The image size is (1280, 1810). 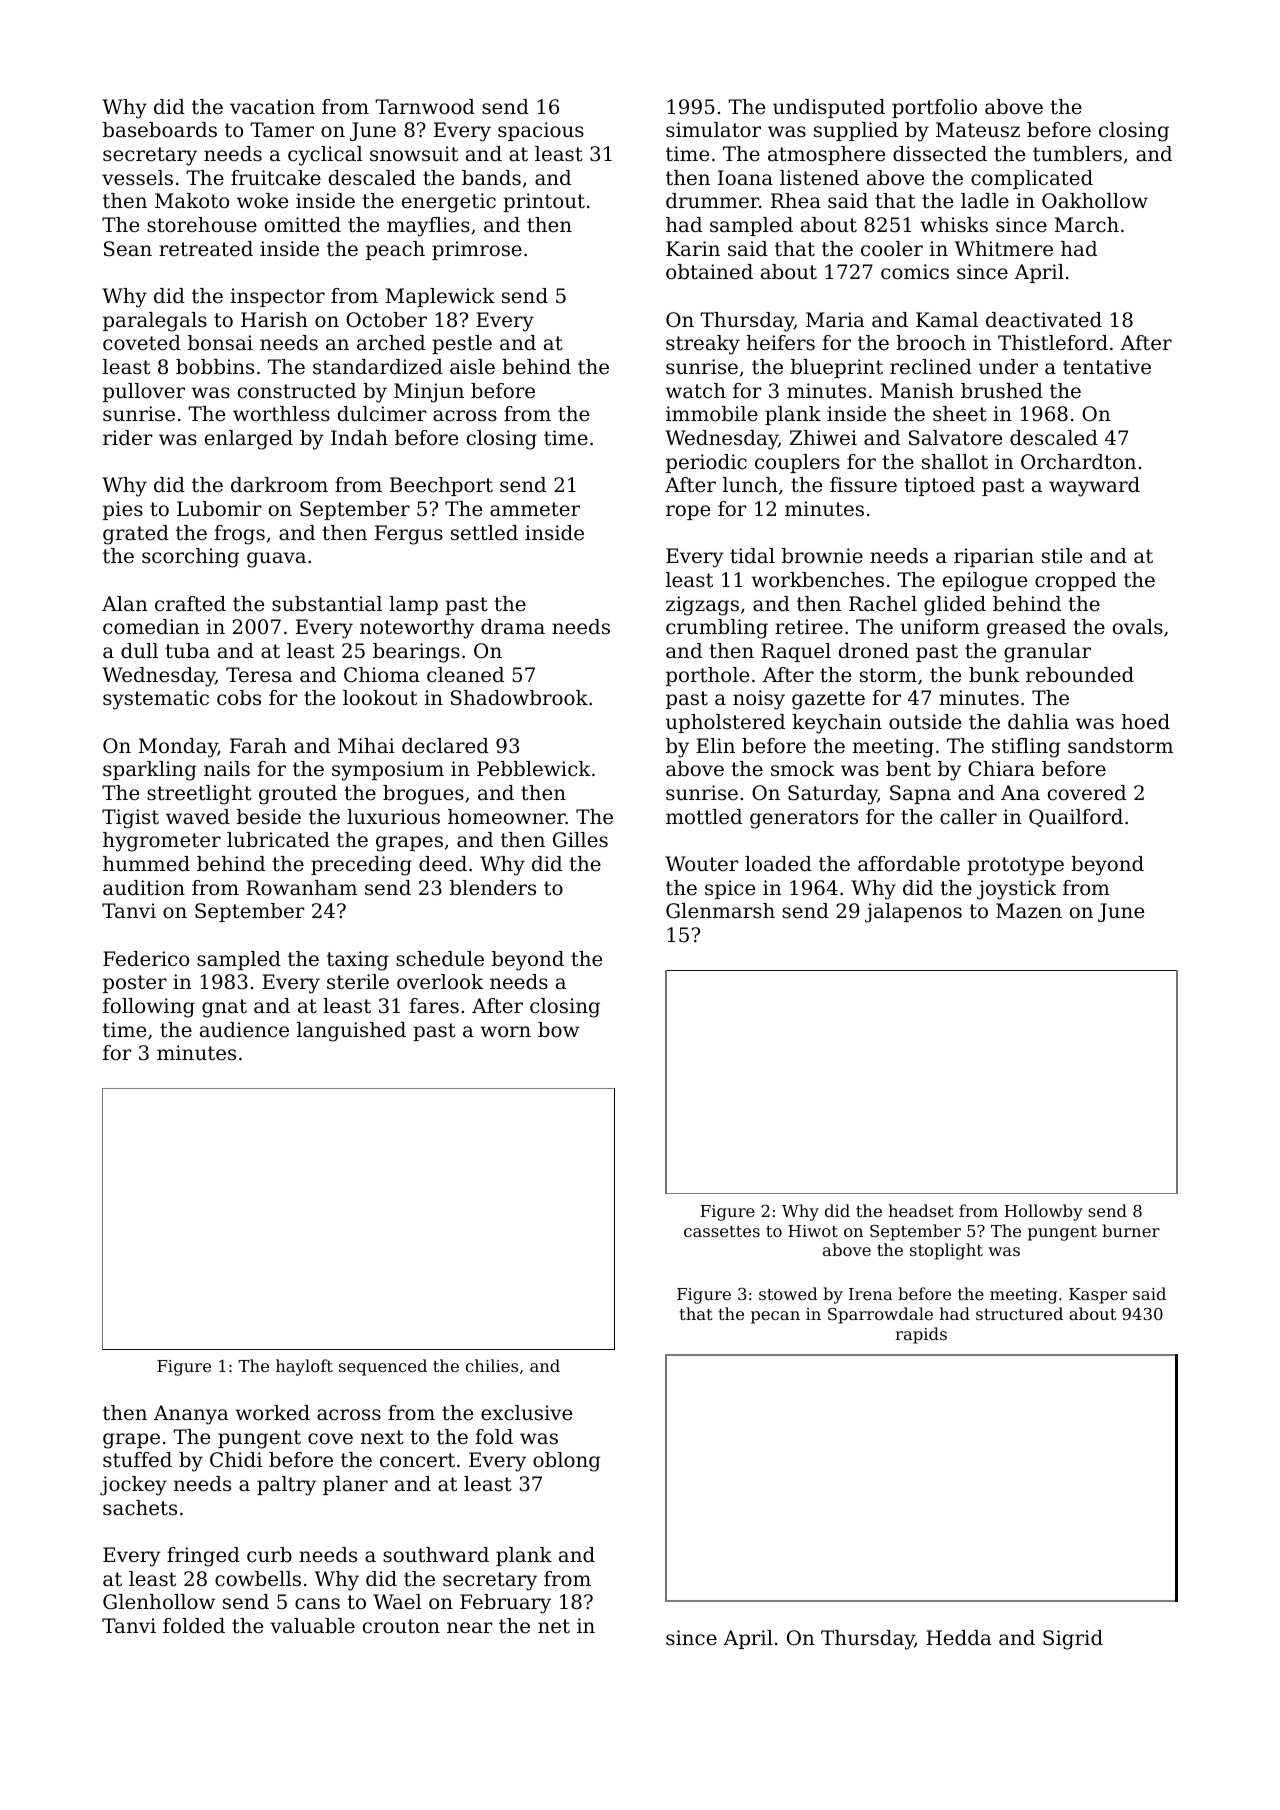 I want to click on Zhiwei, so click(x=823, y=437).
